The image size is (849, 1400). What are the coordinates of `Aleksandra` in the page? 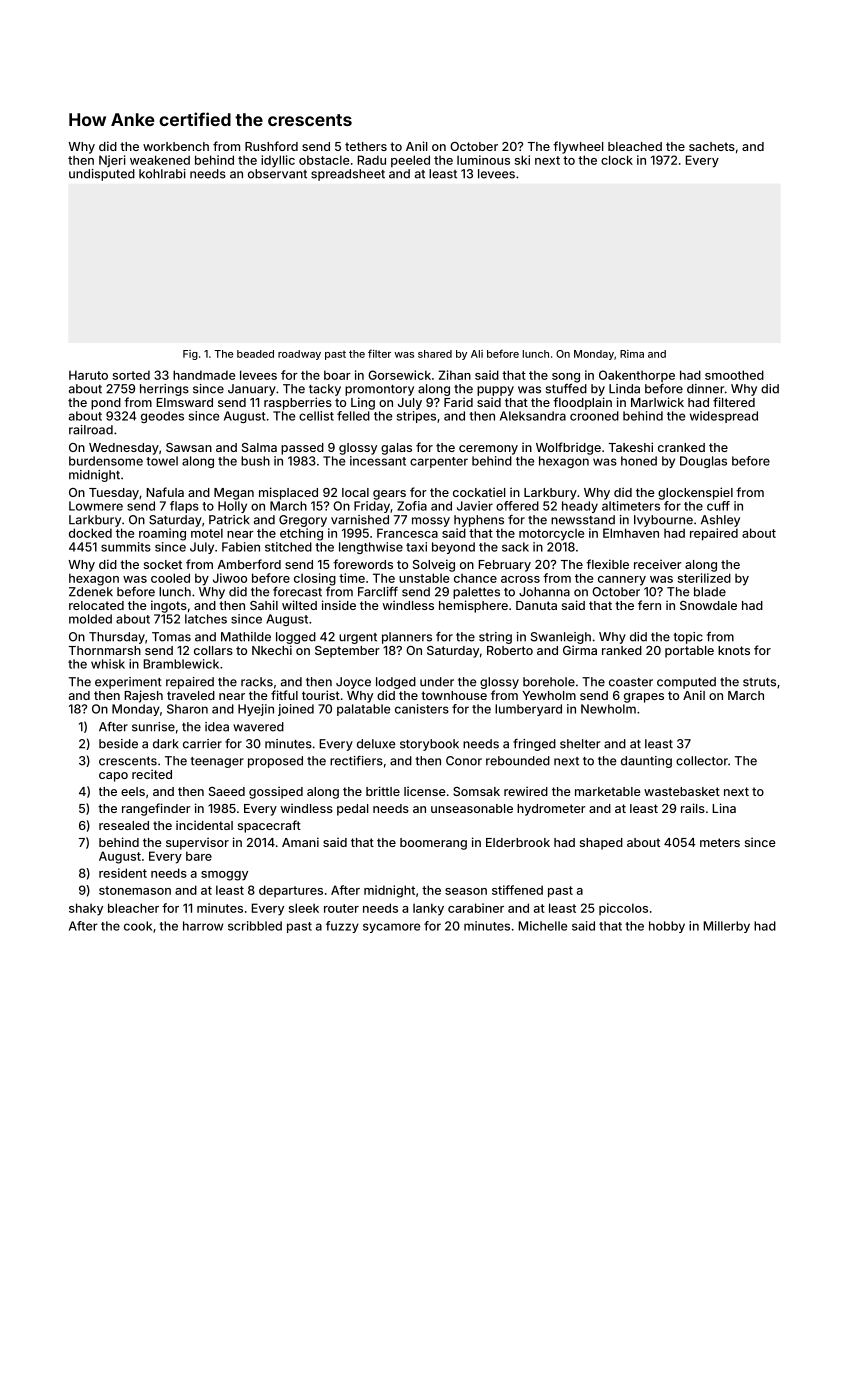 It's located at (533, 416).
